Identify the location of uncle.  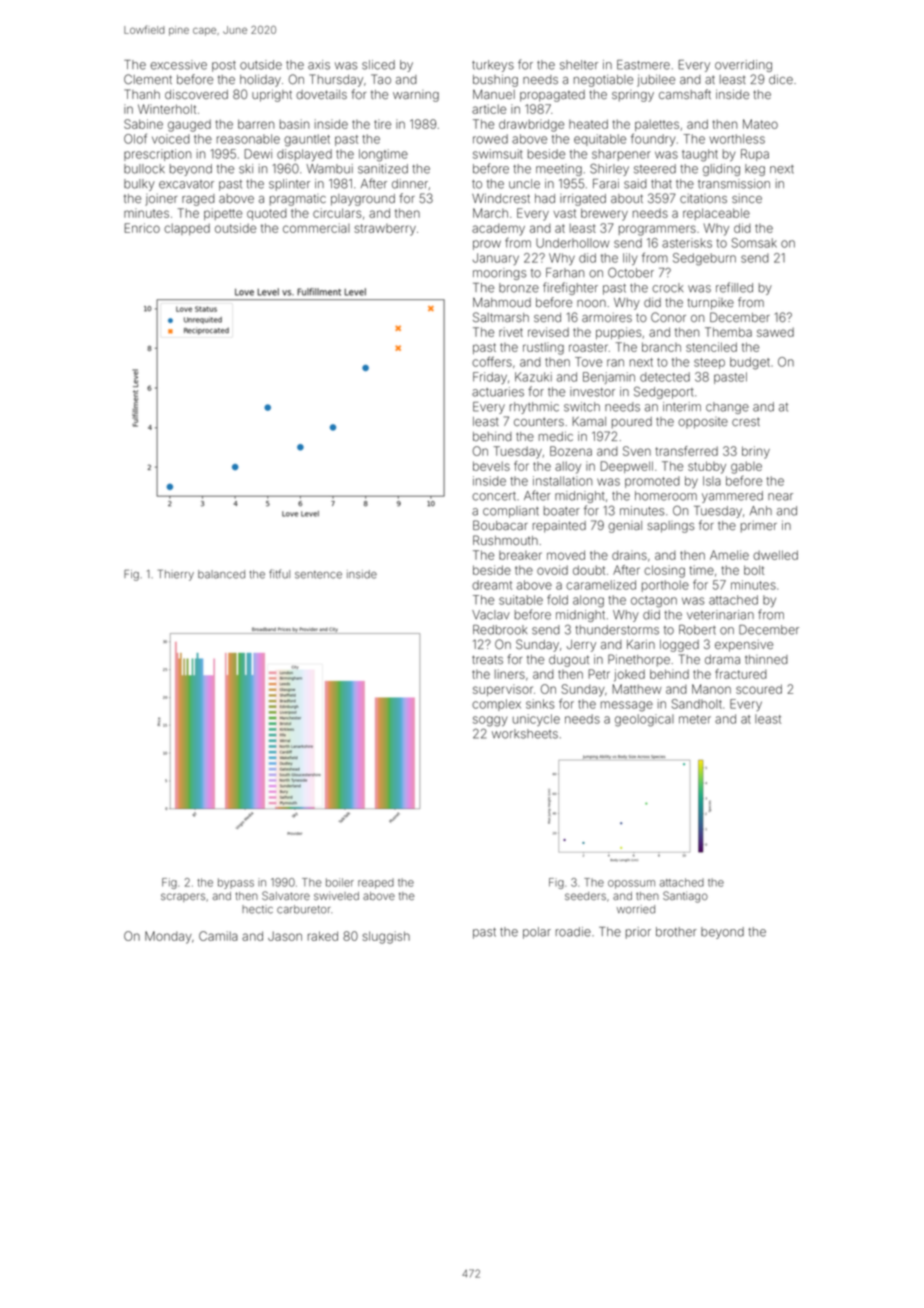
(524, 184).
